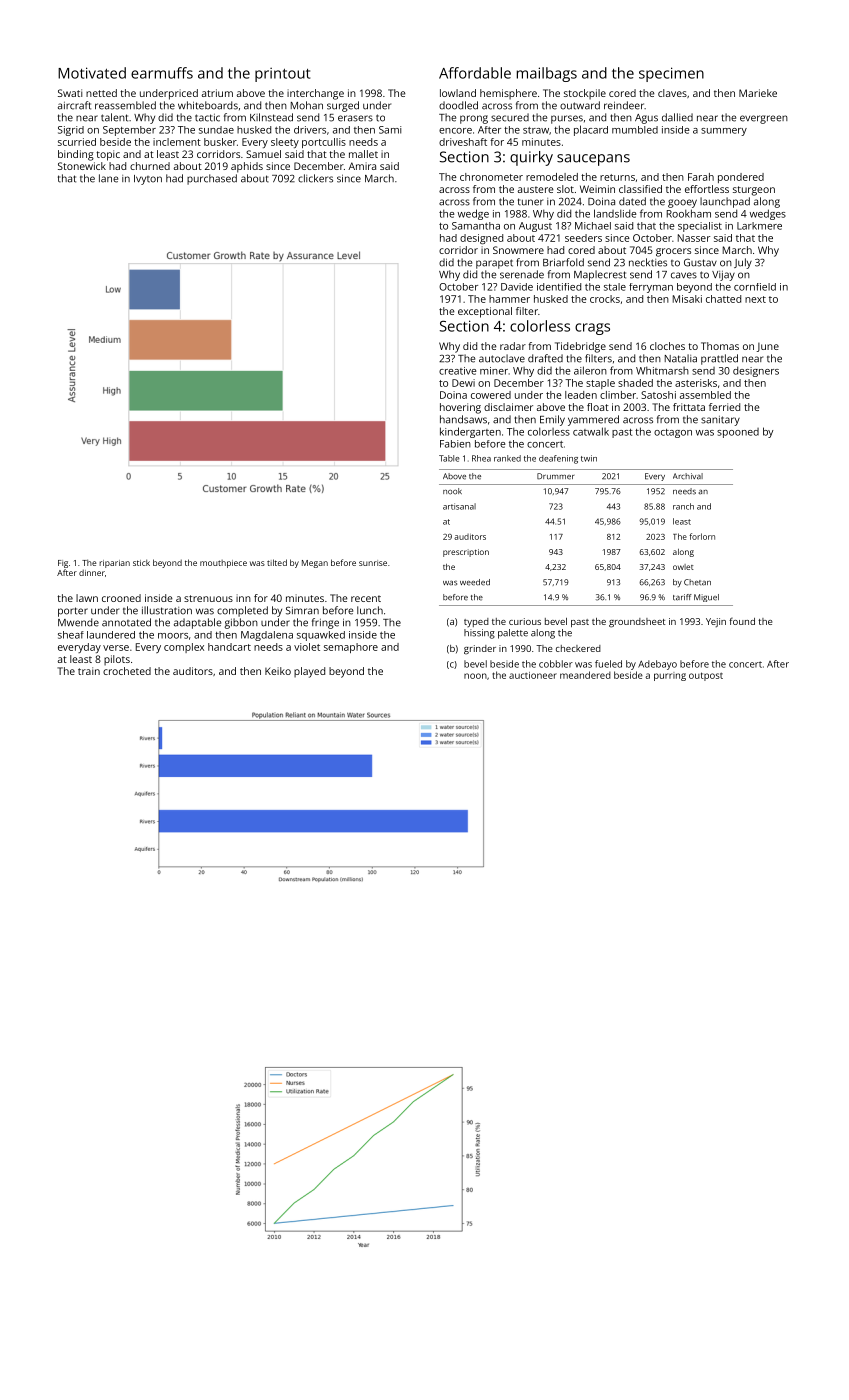 This document has height=1400, width=849. What do you see at coordinates (114, 564) in the document?
I see `riparian` at bounding box center [114, 564].
